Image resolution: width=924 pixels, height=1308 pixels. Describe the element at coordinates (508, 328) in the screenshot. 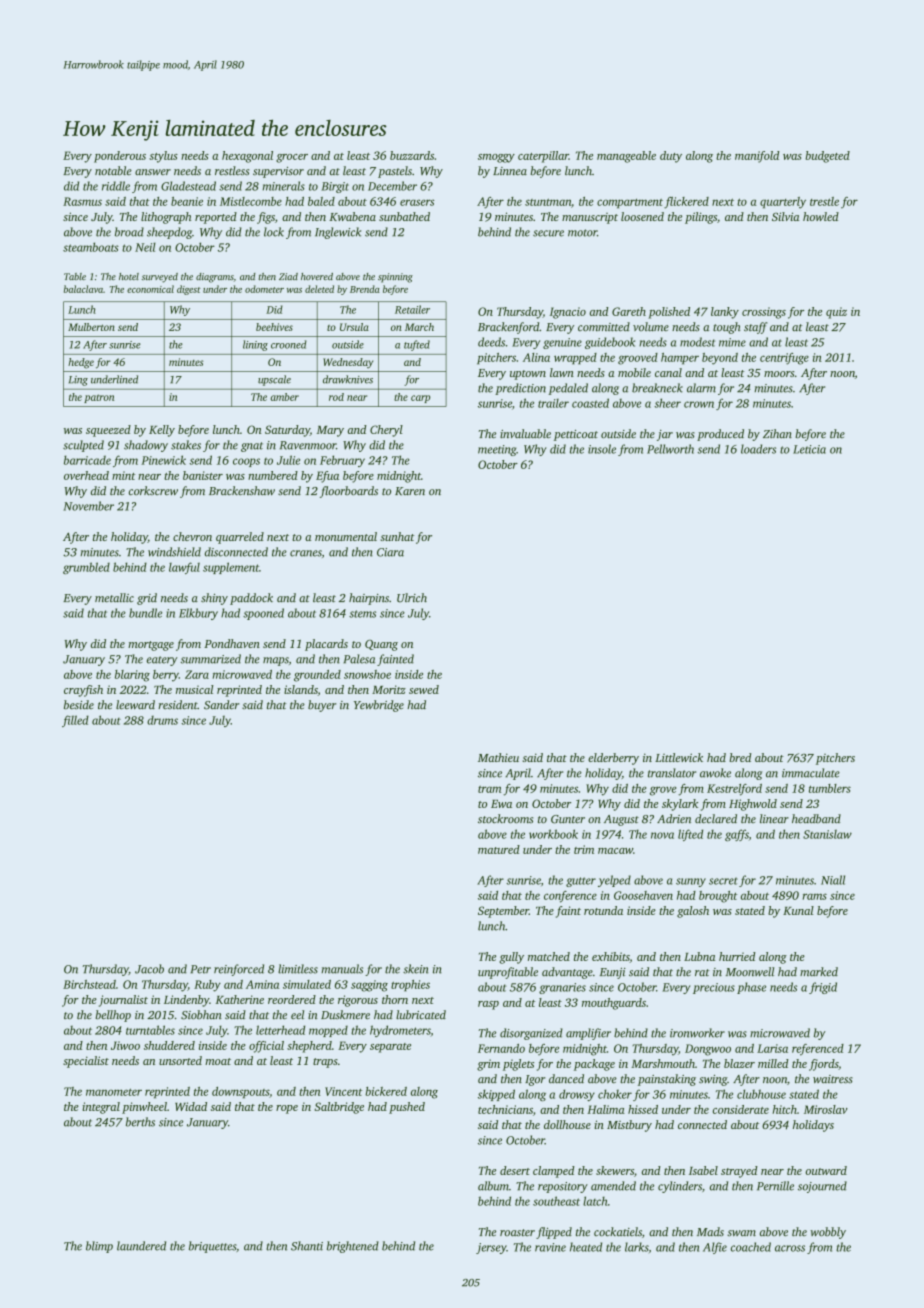

I see `Brackenford` at that location.
